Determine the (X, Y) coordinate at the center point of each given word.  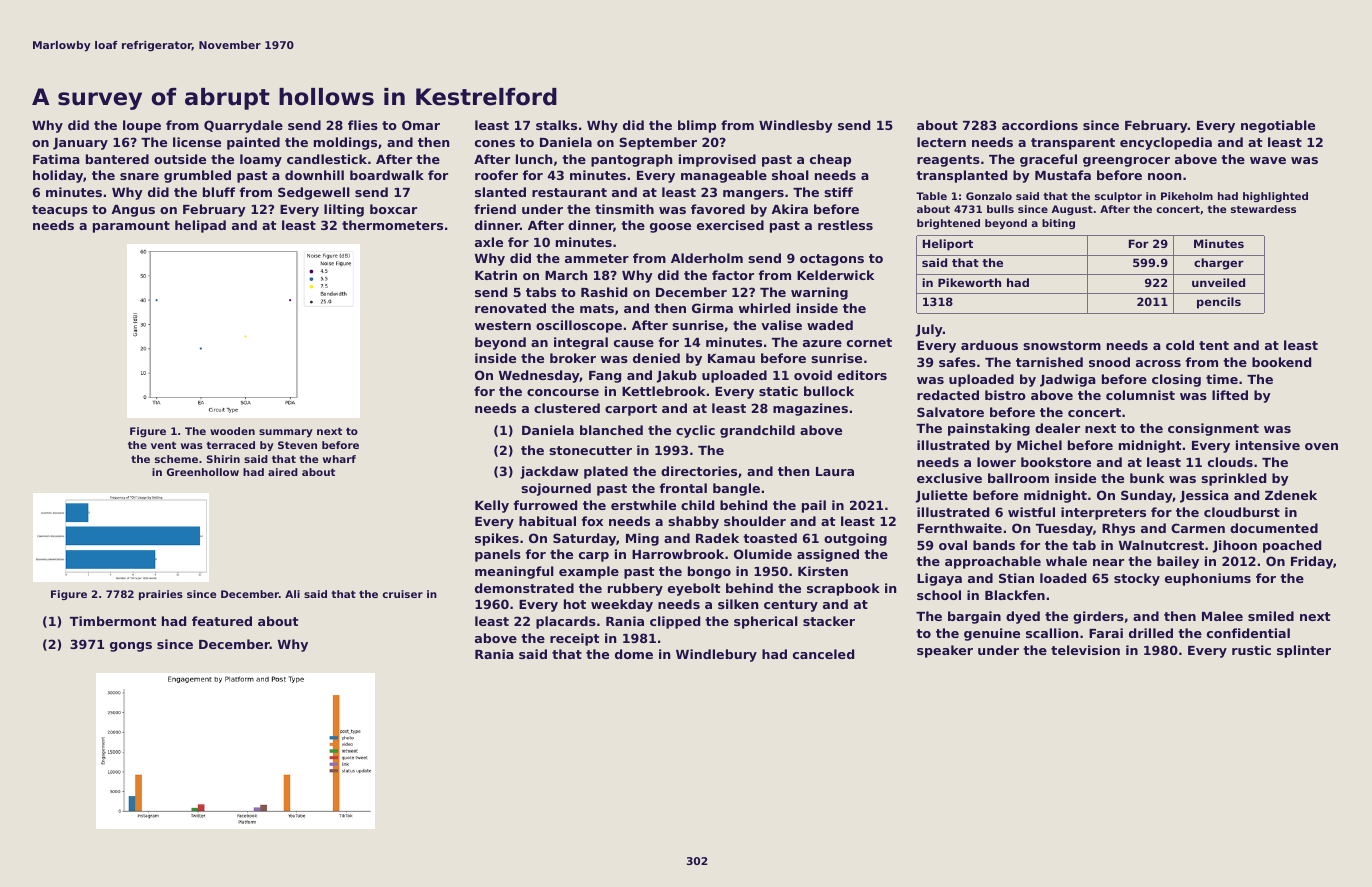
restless (845, 225)
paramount (131, 227)
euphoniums (1208, 579)
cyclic (695, 431)
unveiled (1218, 282)
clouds (1230, 462)
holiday (58, 176)
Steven (297, 445)
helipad (200, 226)
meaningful (514, 572)
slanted (500, 192)
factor (733, 275)
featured (222, 621)
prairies (161, 595)
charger (1219, 264)
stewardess (1263, 209)
